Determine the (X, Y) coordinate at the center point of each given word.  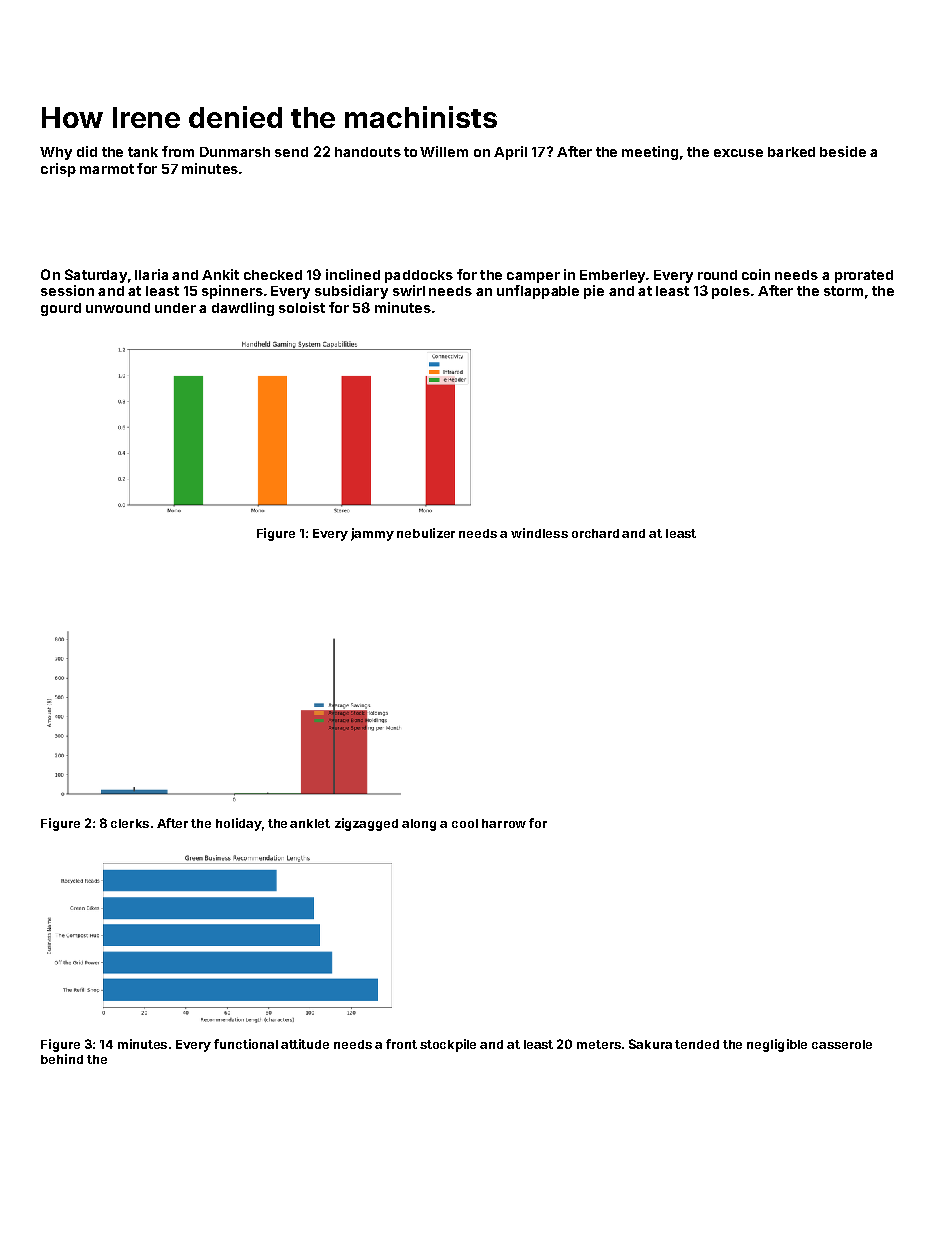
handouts (368, 152)
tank (143, 152)
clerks (130, 823)
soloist (302, 307)
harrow (504, 823)
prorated (864, 276)
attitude (305, 1044)
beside (843, 151)
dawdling (243, 309)
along (419, 825)
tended (697, 1044)
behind (62, 1059)
